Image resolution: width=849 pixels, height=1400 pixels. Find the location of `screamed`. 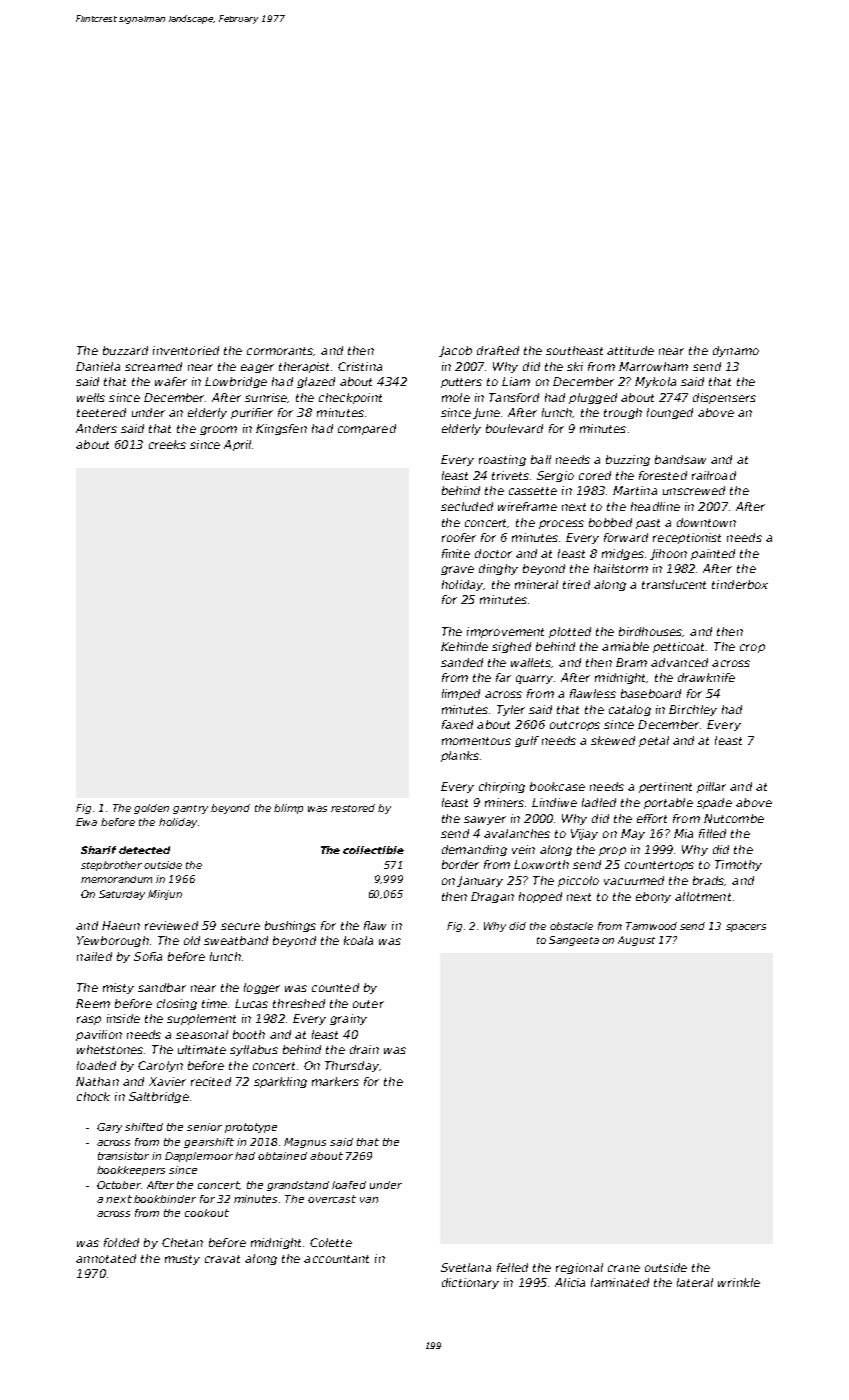

screamed is located at coordinates (153, 366).
